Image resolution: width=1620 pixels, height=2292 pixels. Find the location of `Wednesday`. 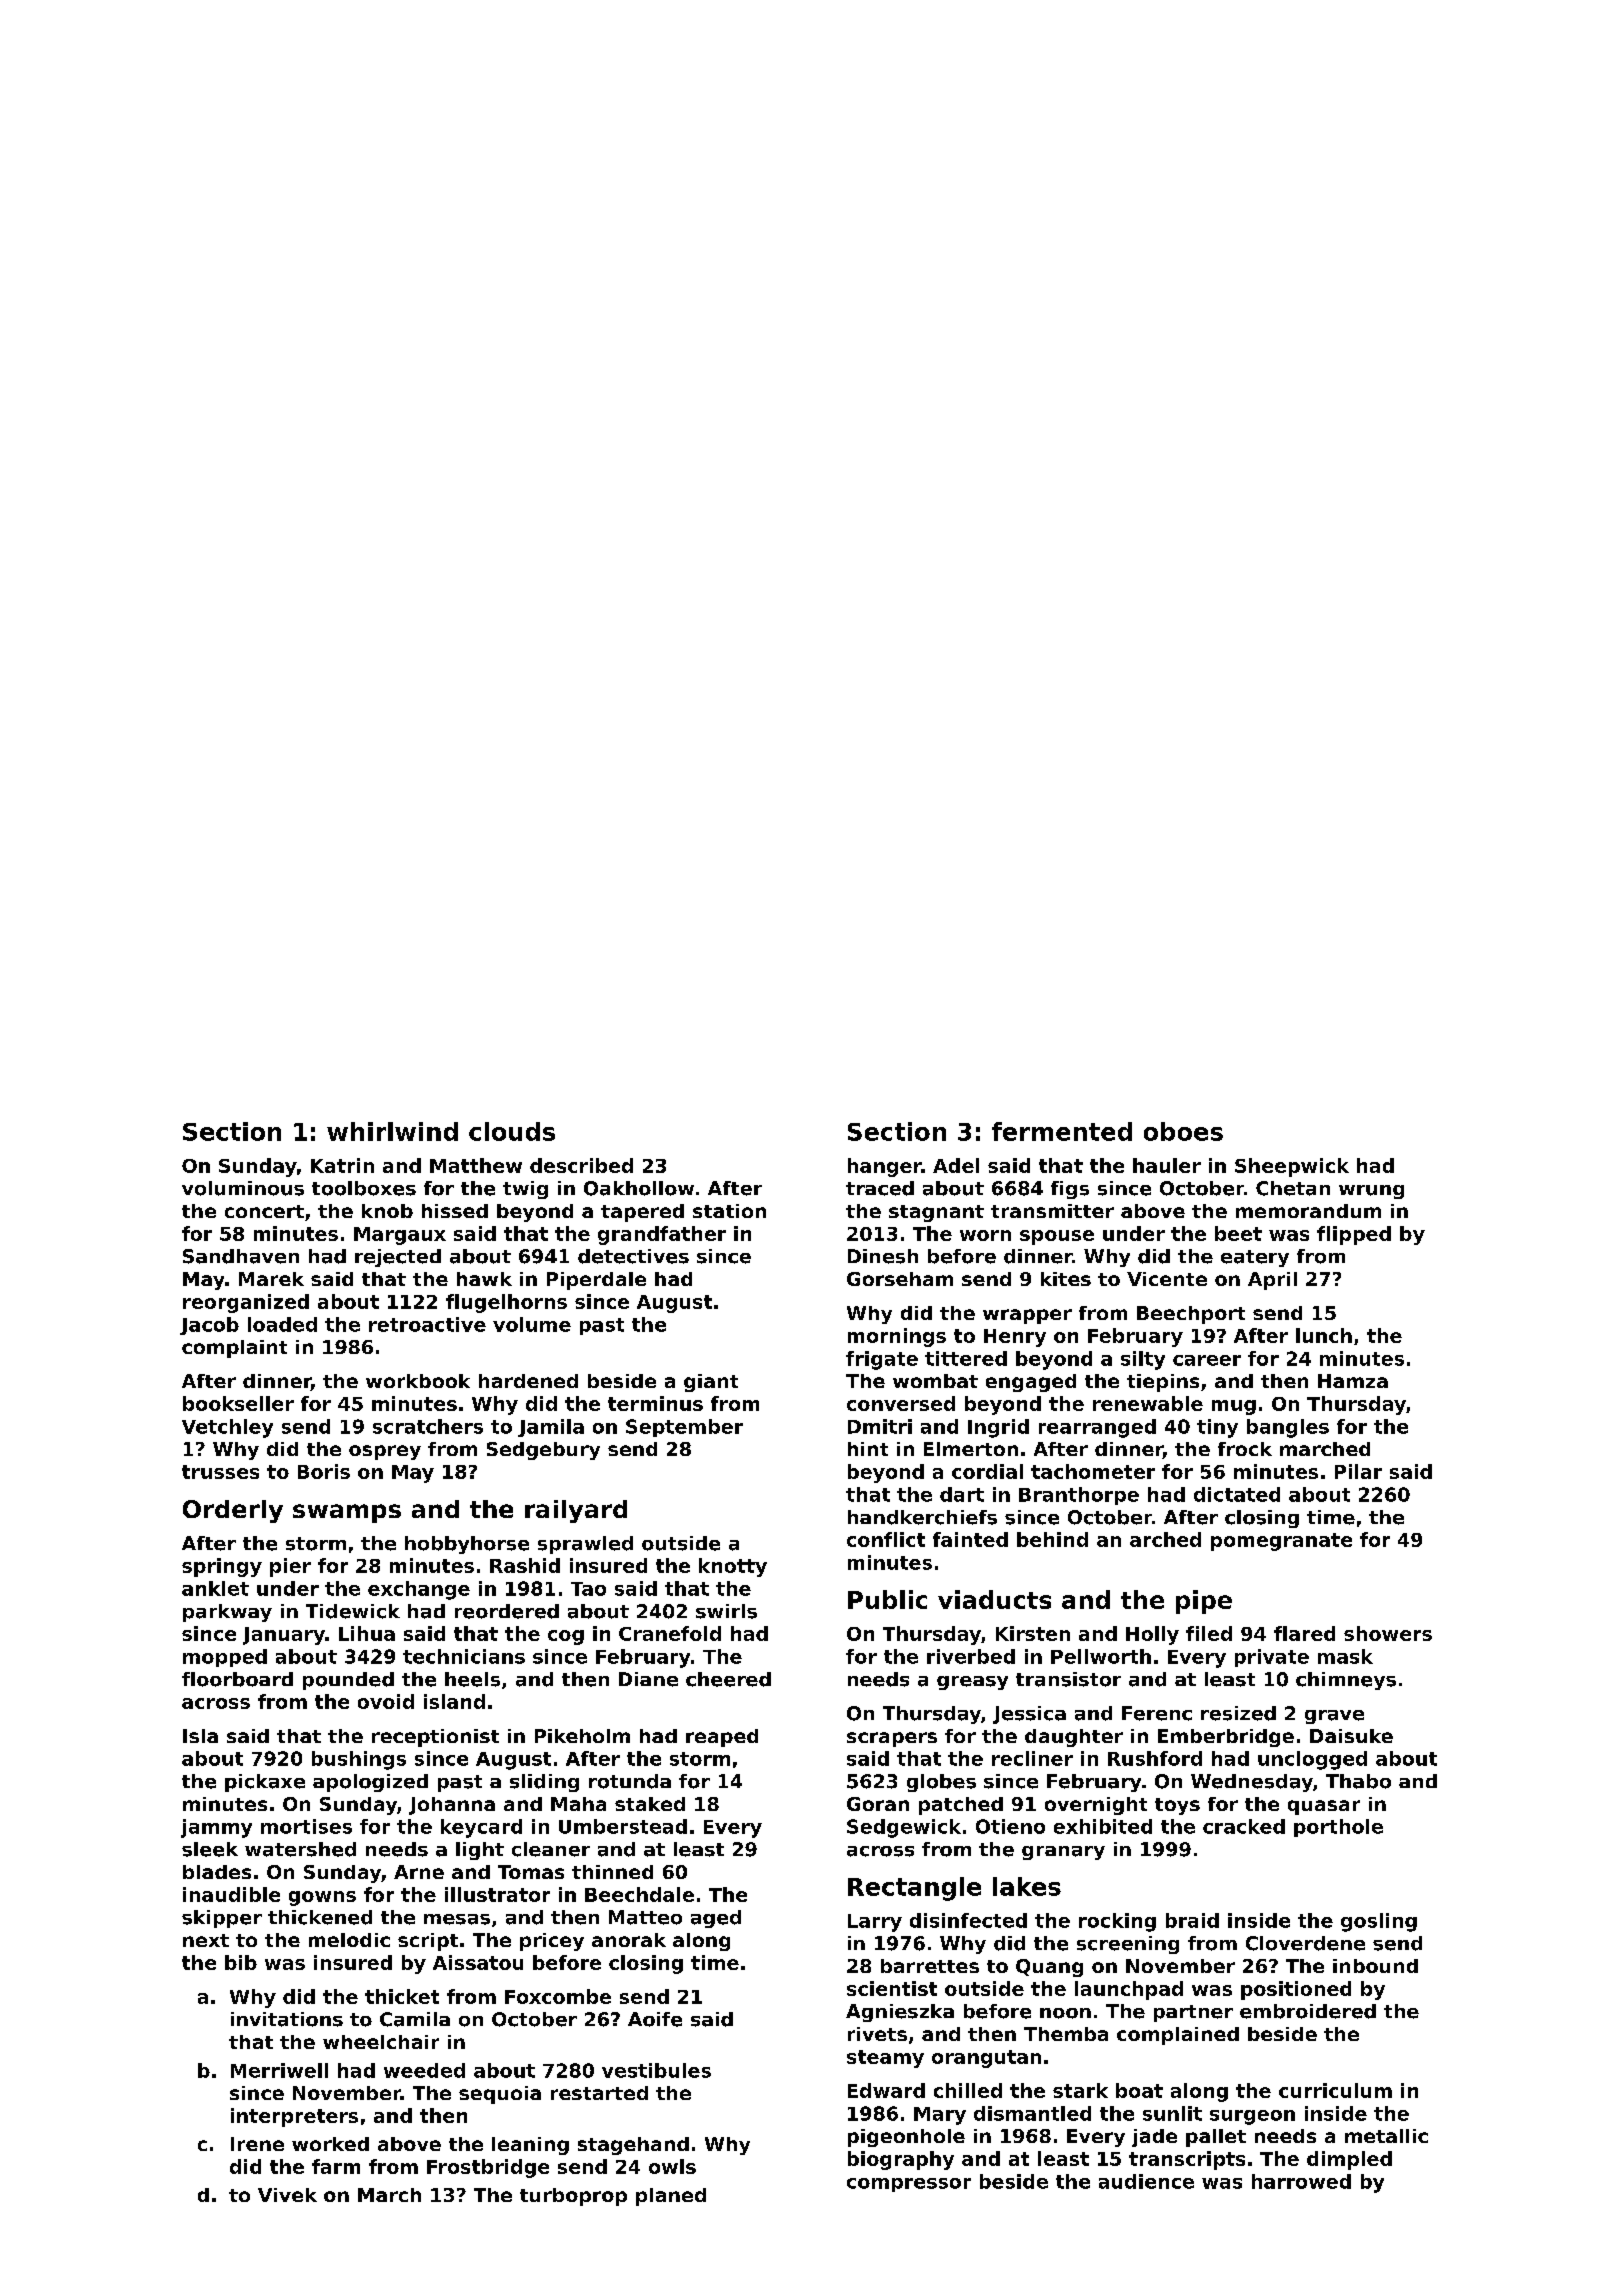

Wednesday is located at coordinates (1252, 1783).
